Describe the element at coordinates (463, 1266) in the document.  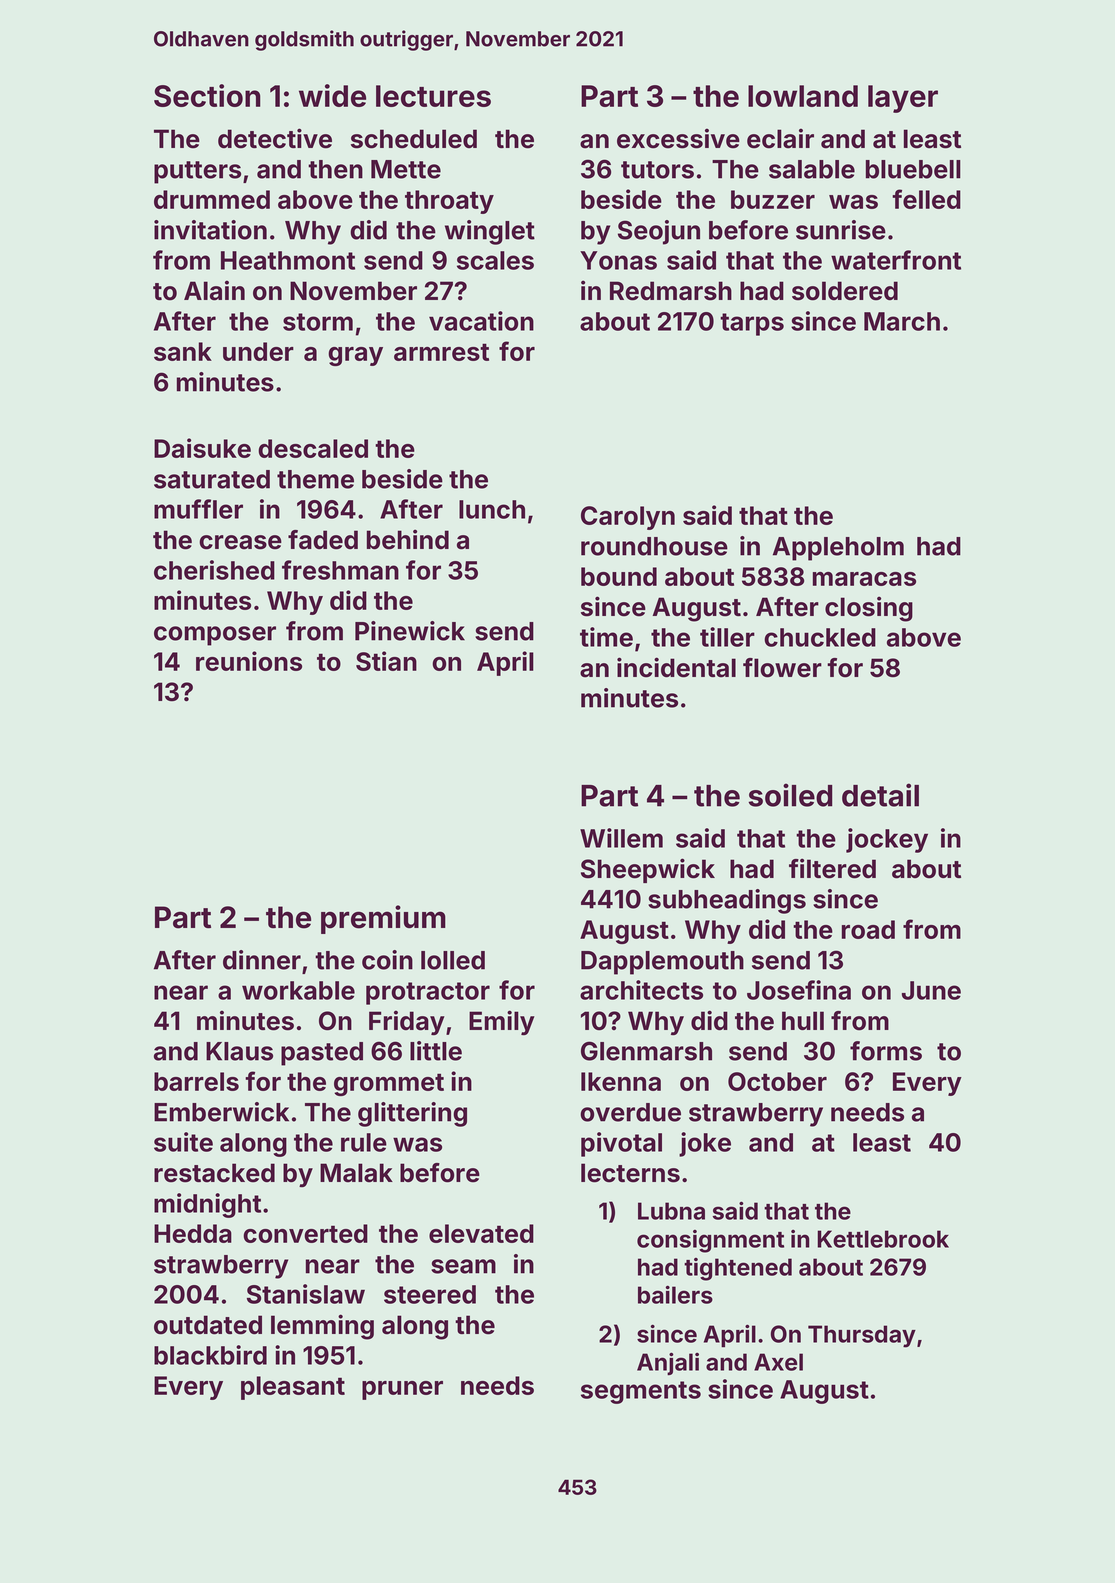
I see `seam` at that location.
